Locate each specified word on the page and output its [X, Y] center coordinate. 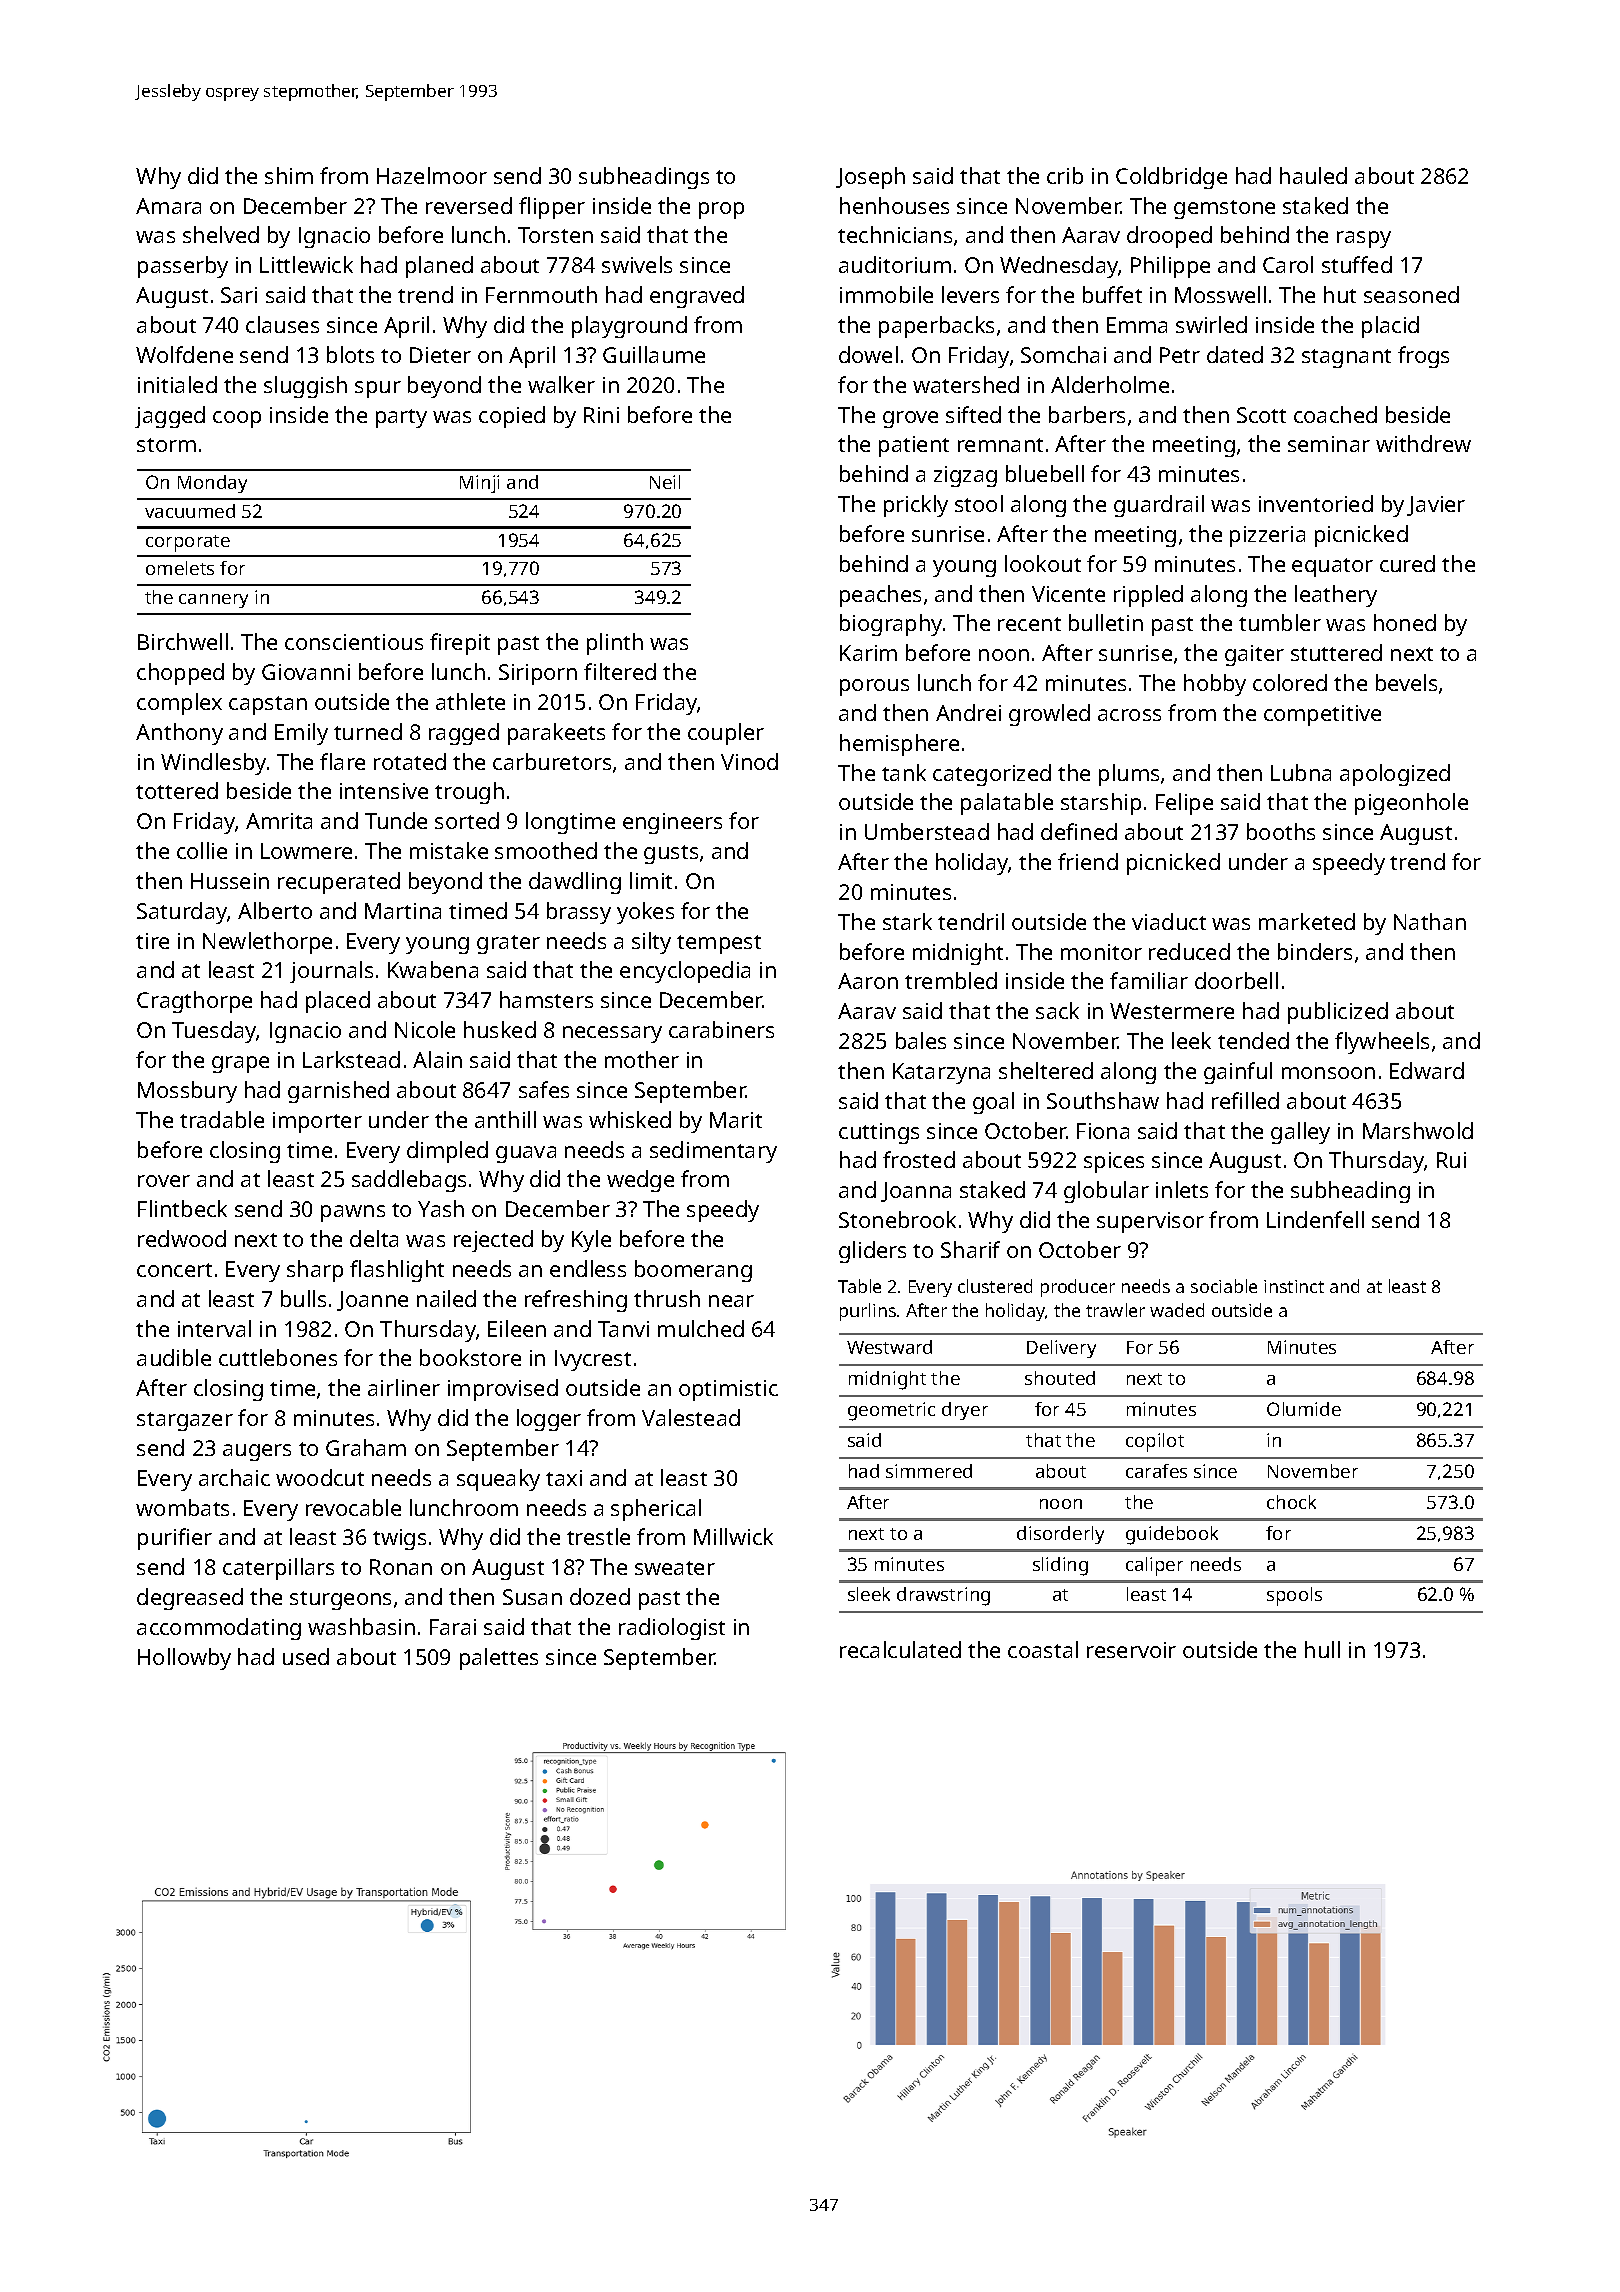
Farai [453, 1627]
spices [1114, 1162]
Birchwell [183, 641]
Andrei [968, 712]
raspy [1364, 239]
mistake [449, 850]
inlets [1182, 1189]
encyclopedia [685, 972]
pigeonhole [1411, 804]
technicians [895, 234]
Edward [1427, 1070]
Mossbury [187, 1092]
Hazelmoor [432, 175]
